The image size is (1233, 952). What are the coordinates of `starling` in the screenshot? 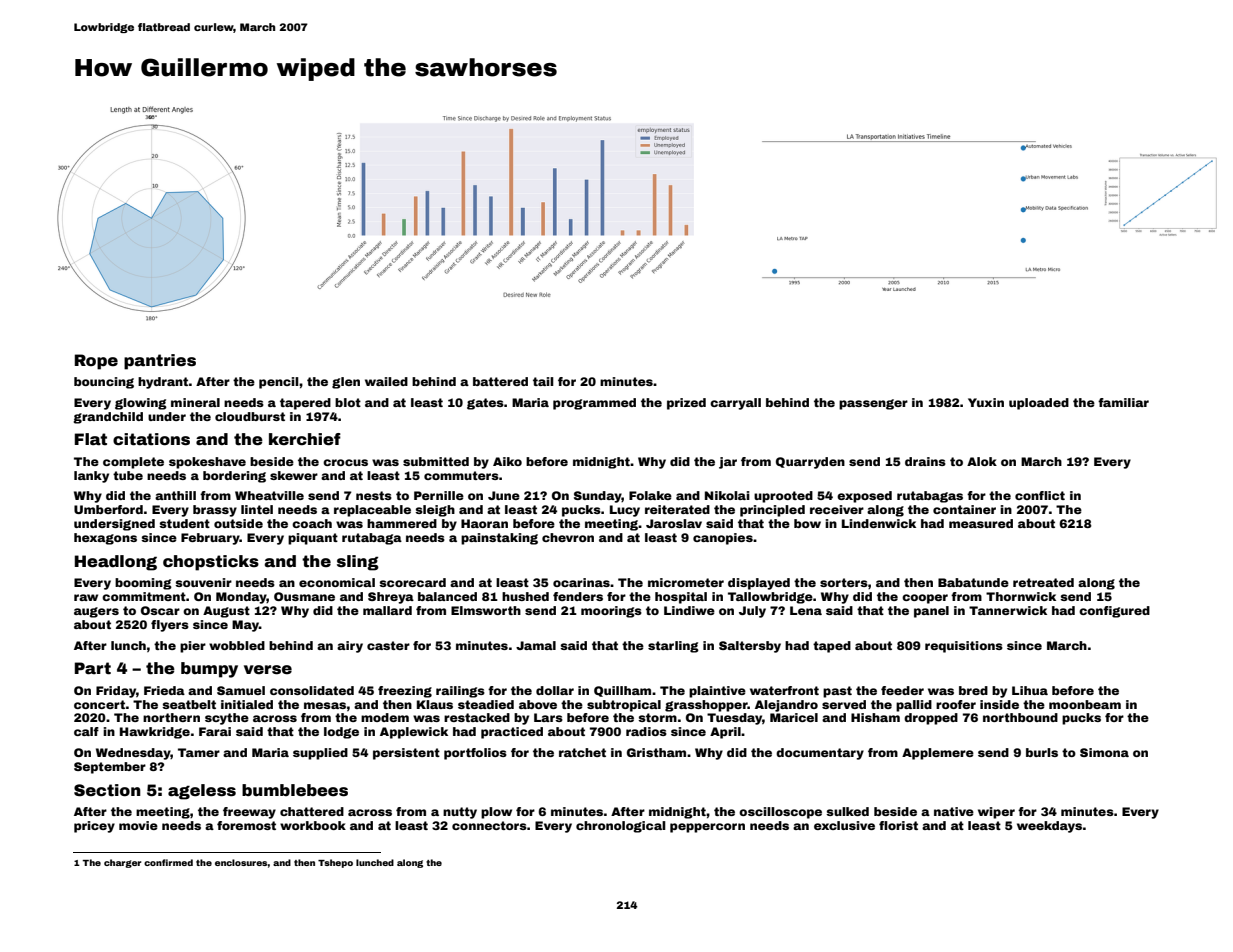 It's located at (673, 647).
